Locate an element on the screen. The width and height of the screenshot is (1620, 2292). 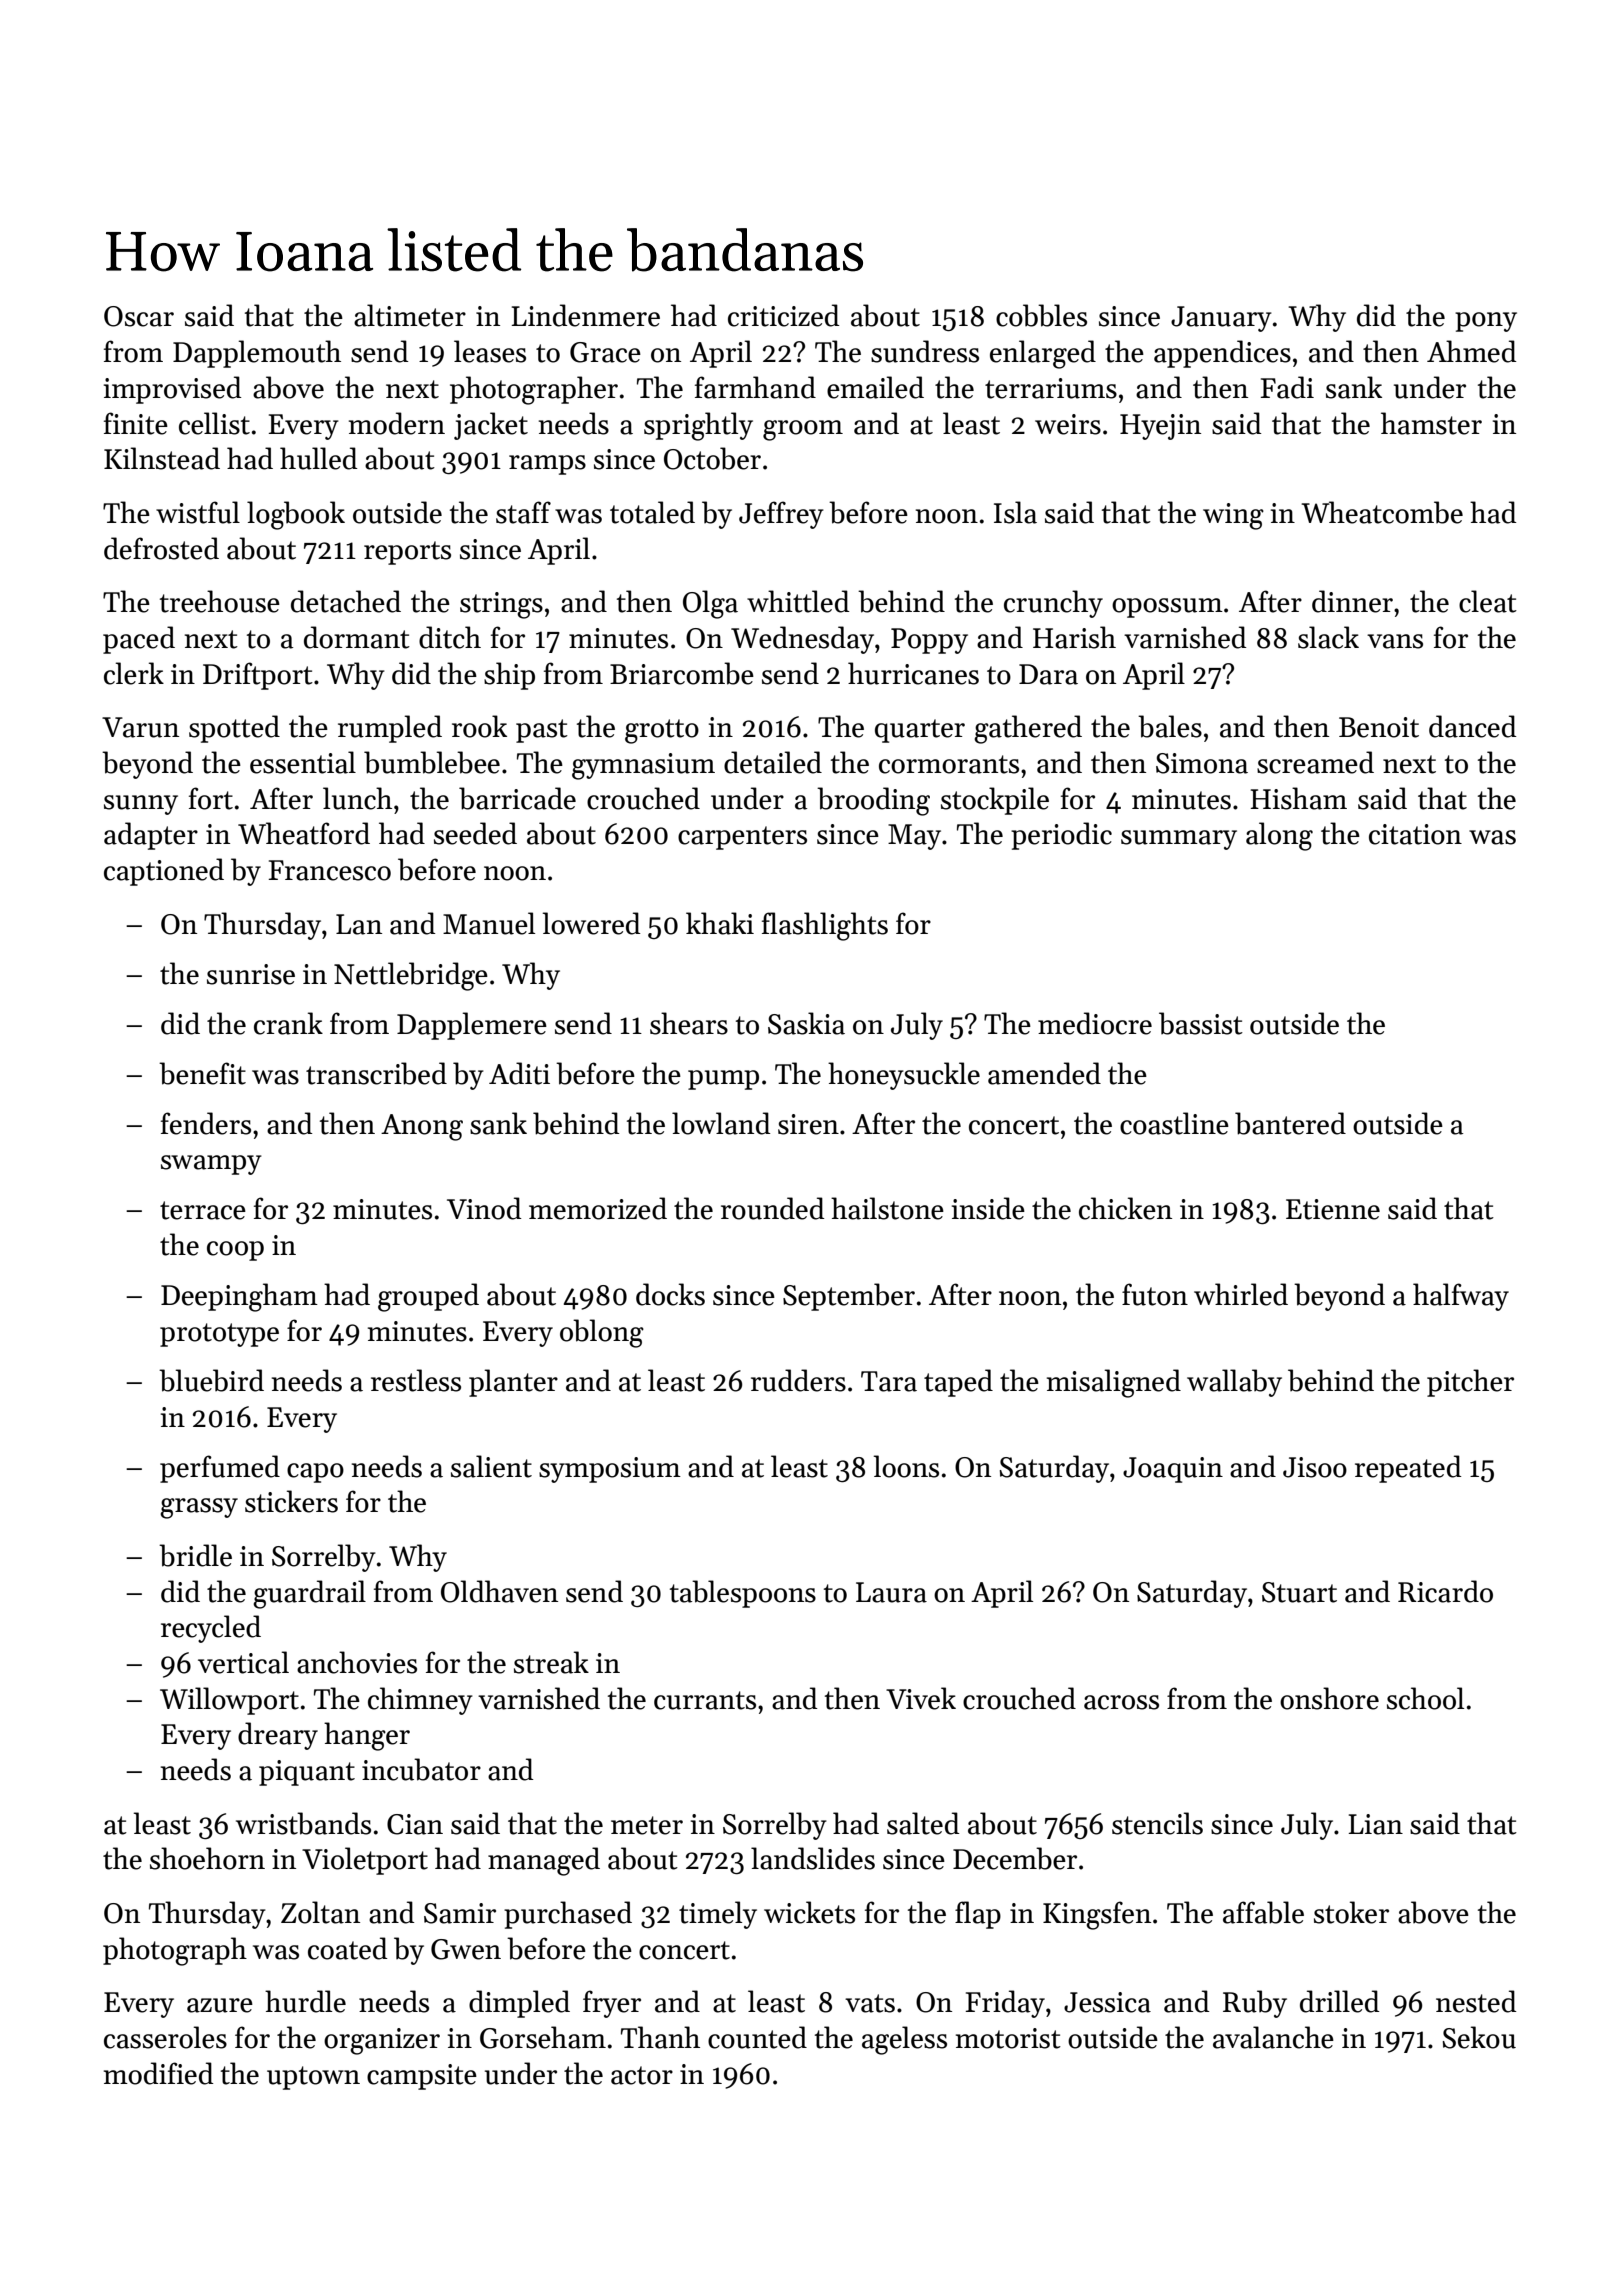
December is located at coordinates (1015, 1858).
